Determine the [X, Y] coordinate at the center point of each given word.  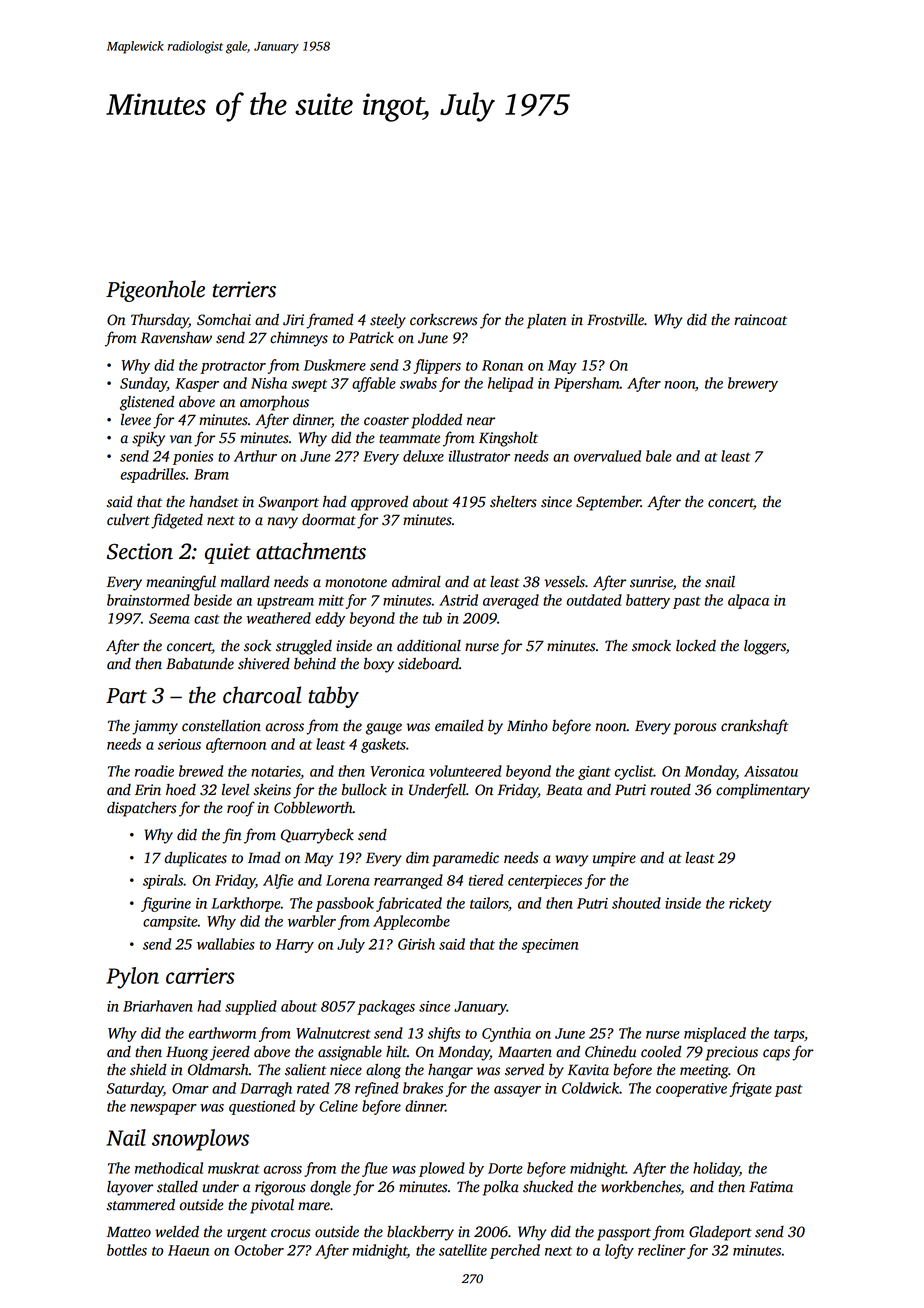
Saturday [135, 1089]
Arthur [255, 456]
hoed [181, 790]
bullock [364, 789]
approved [379, 503]
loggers [765, 647]
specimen [550, 946]
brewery [753, 384]
